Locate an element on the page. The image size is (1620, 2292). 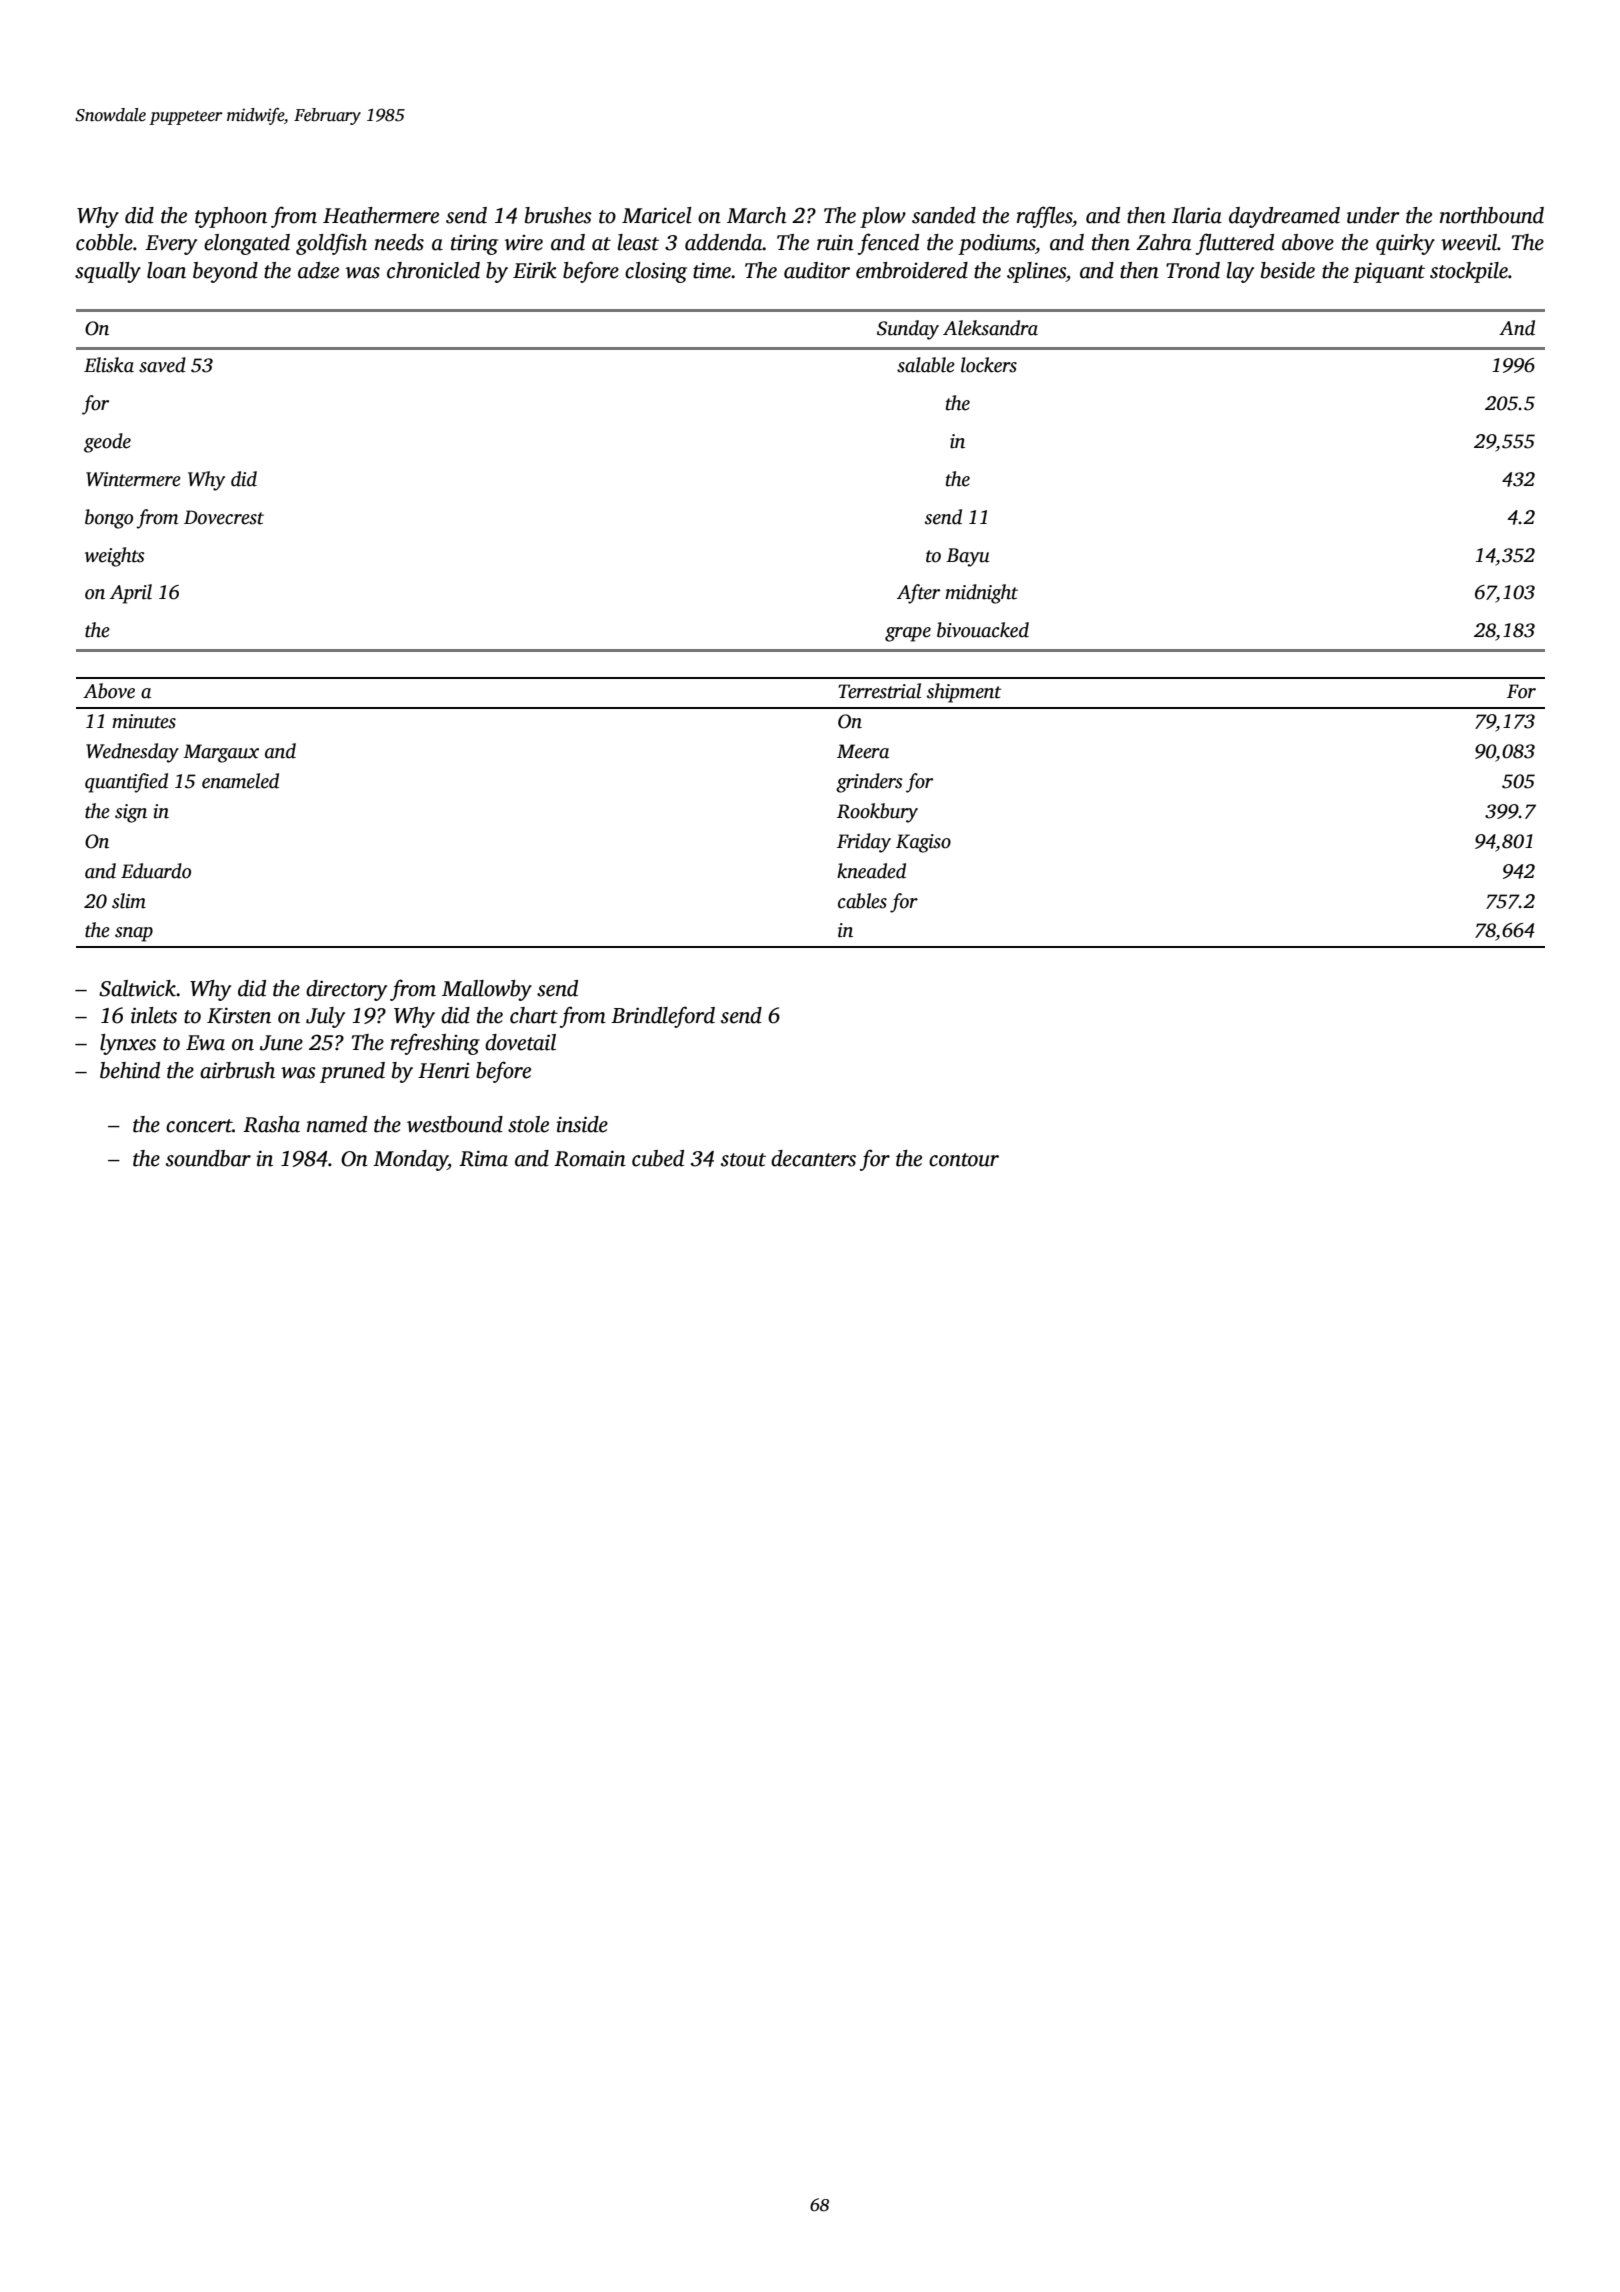
soundbar is located at coordinates (208, 1158).
